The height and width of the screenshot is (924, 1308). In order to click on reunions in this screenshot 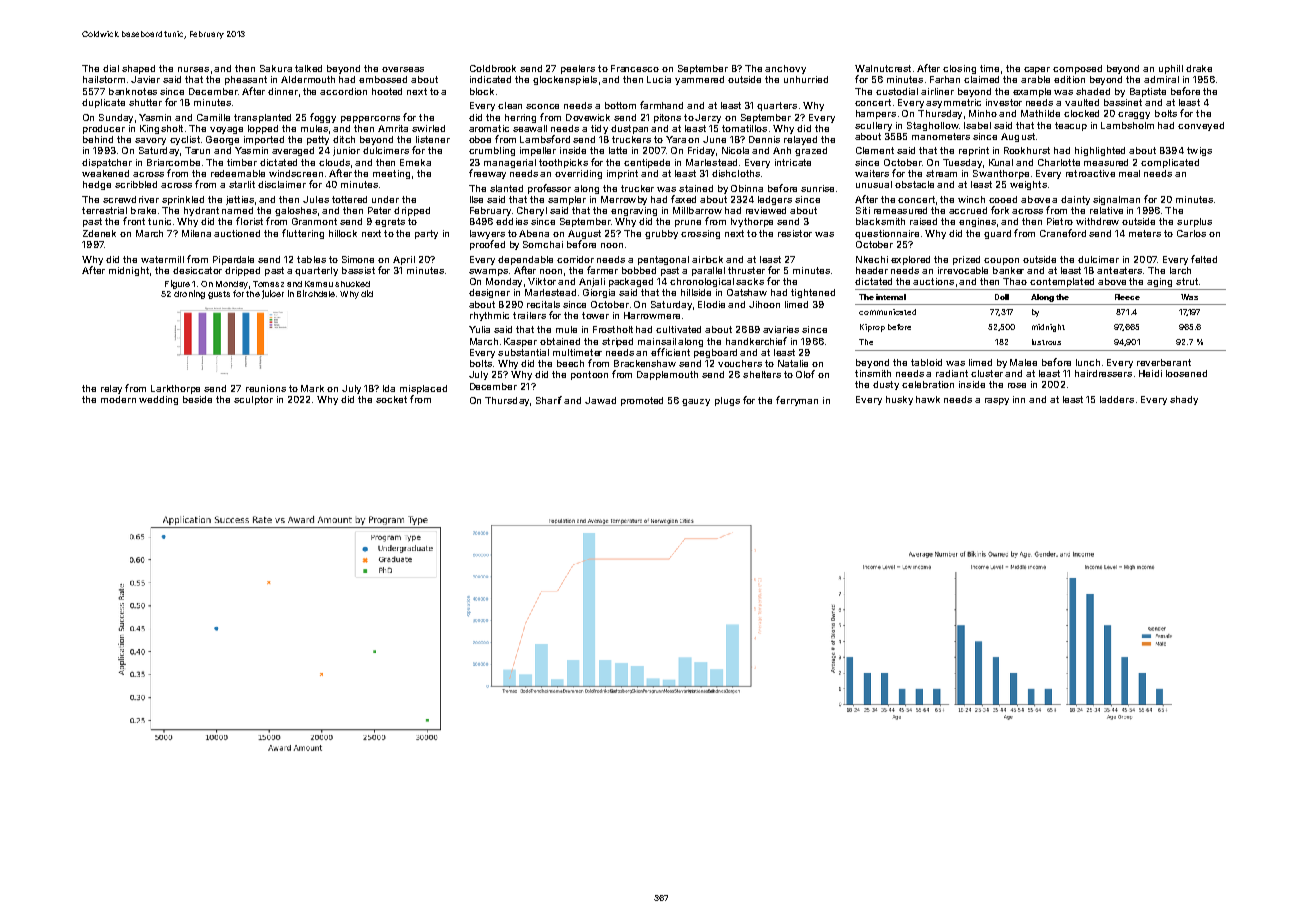, I will do `click(266, 388)`.
